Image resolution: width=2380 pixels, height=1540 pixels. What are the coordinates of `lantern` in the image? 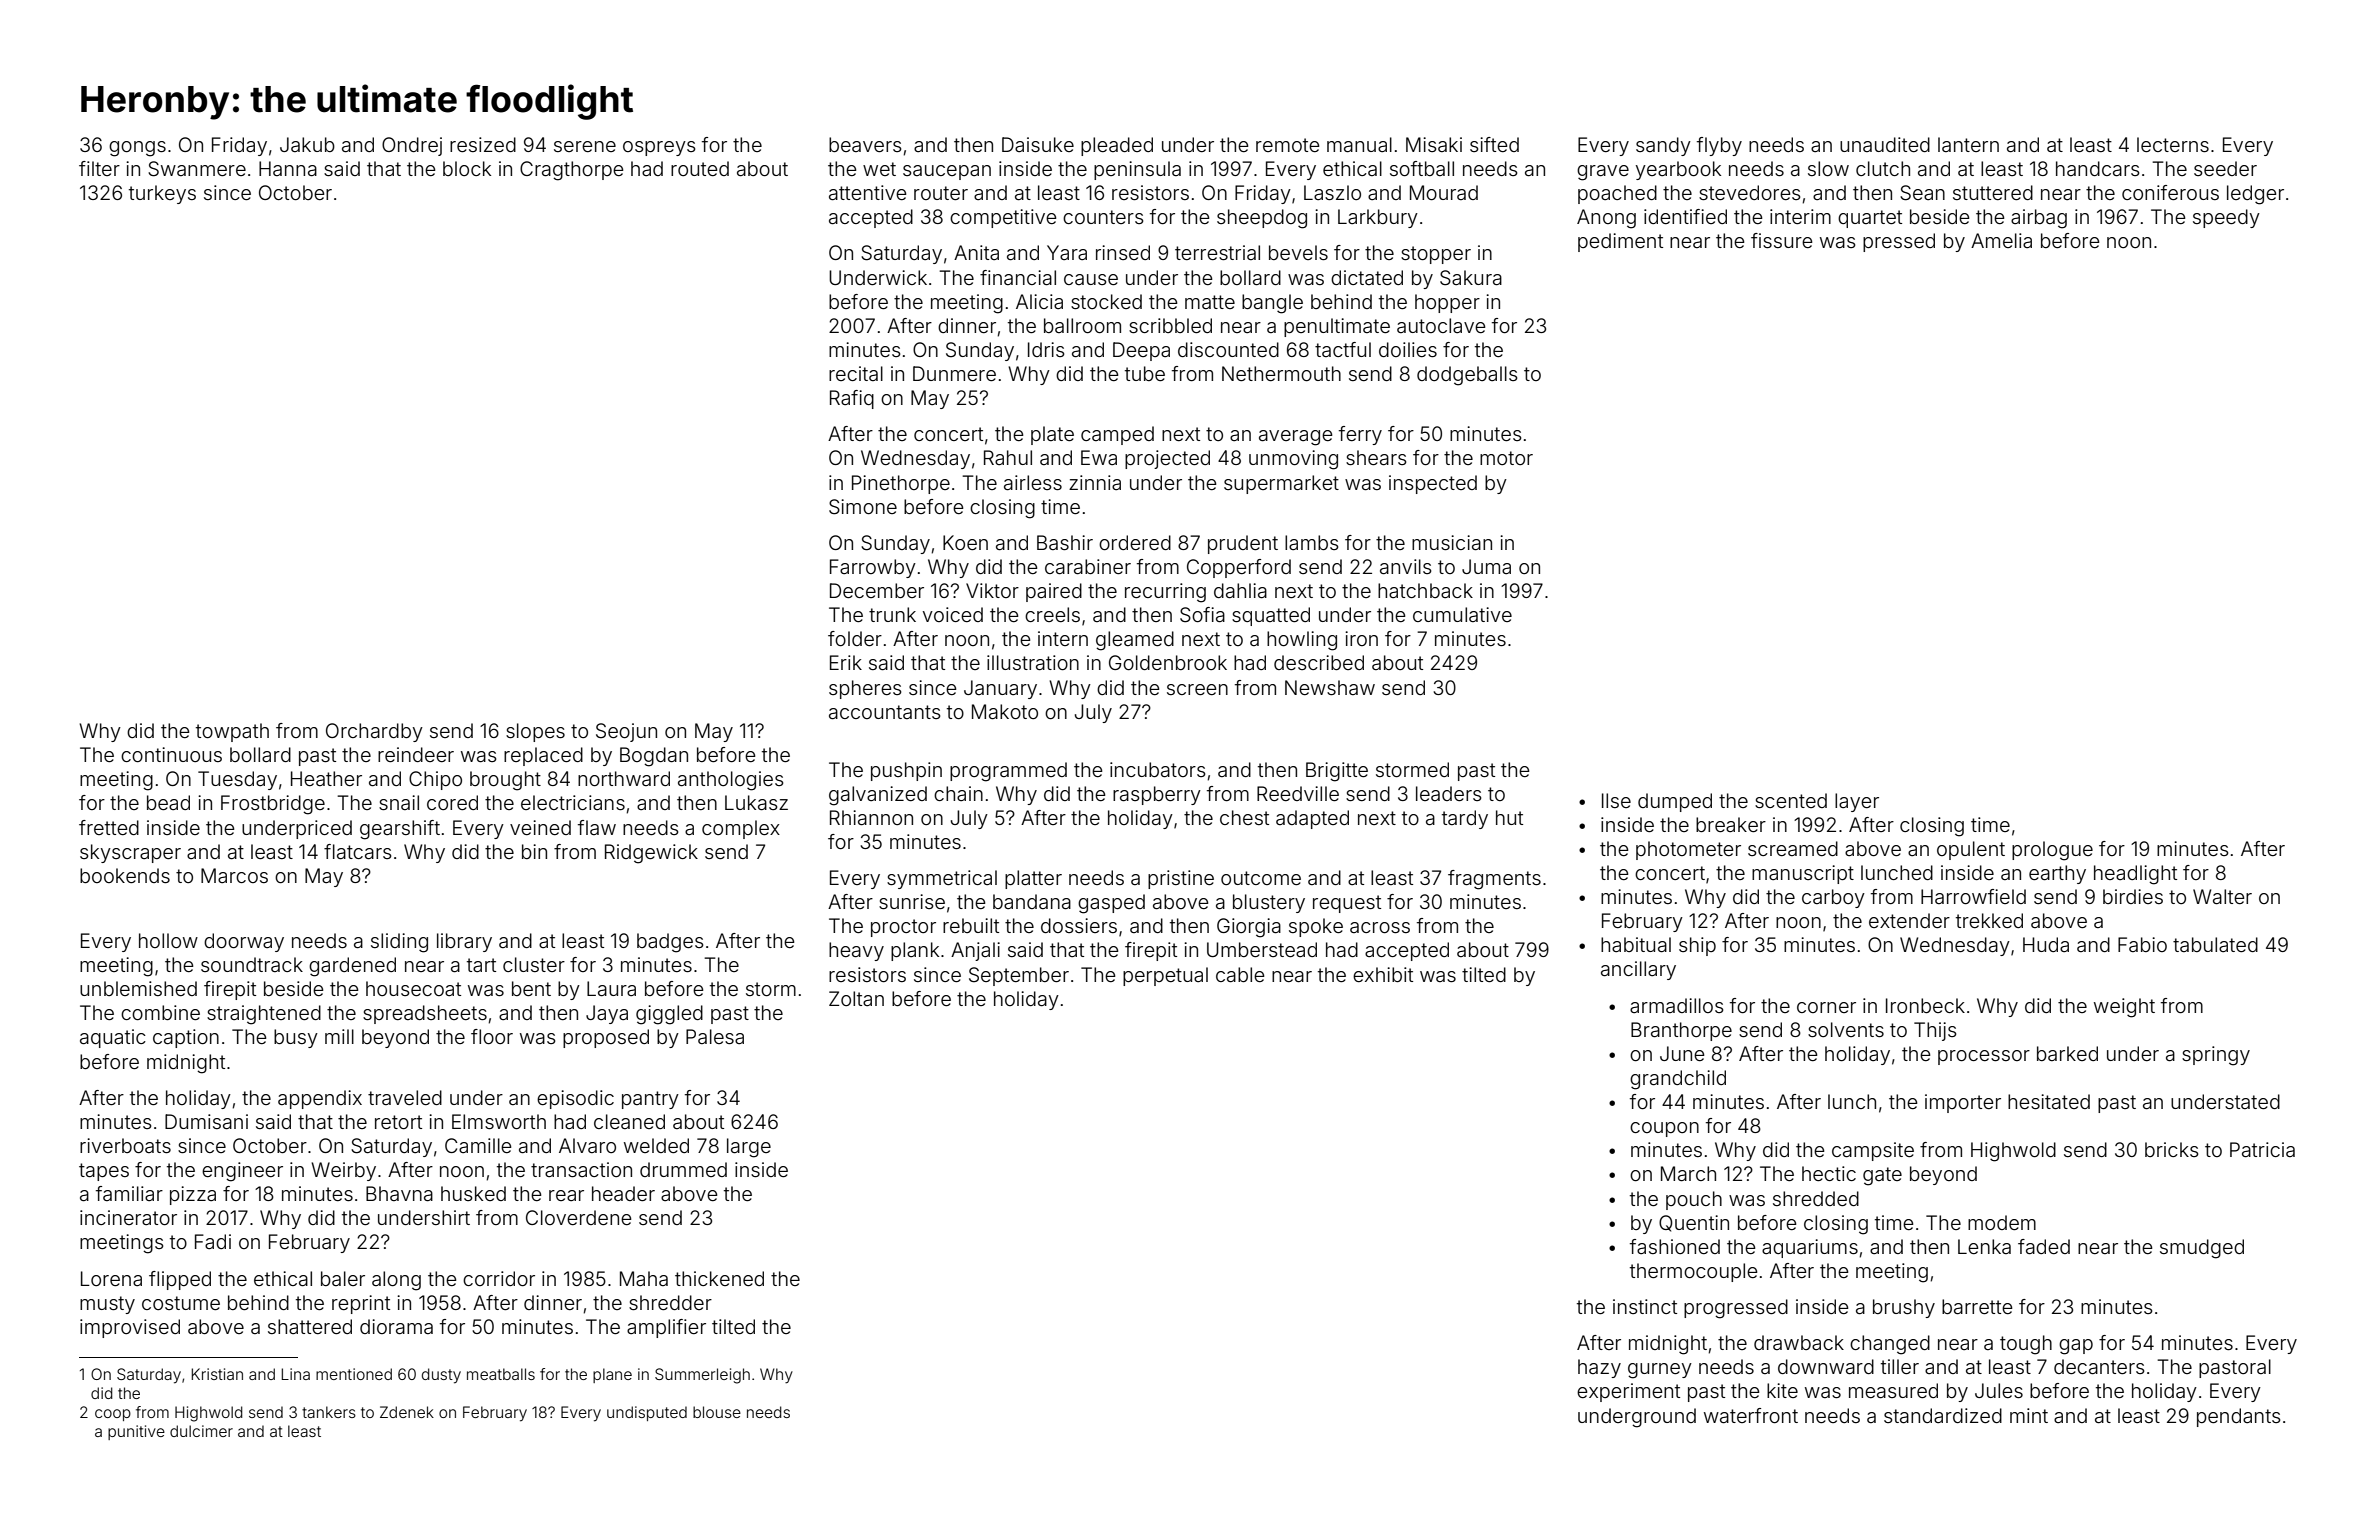 It's located at (1968, 144).
